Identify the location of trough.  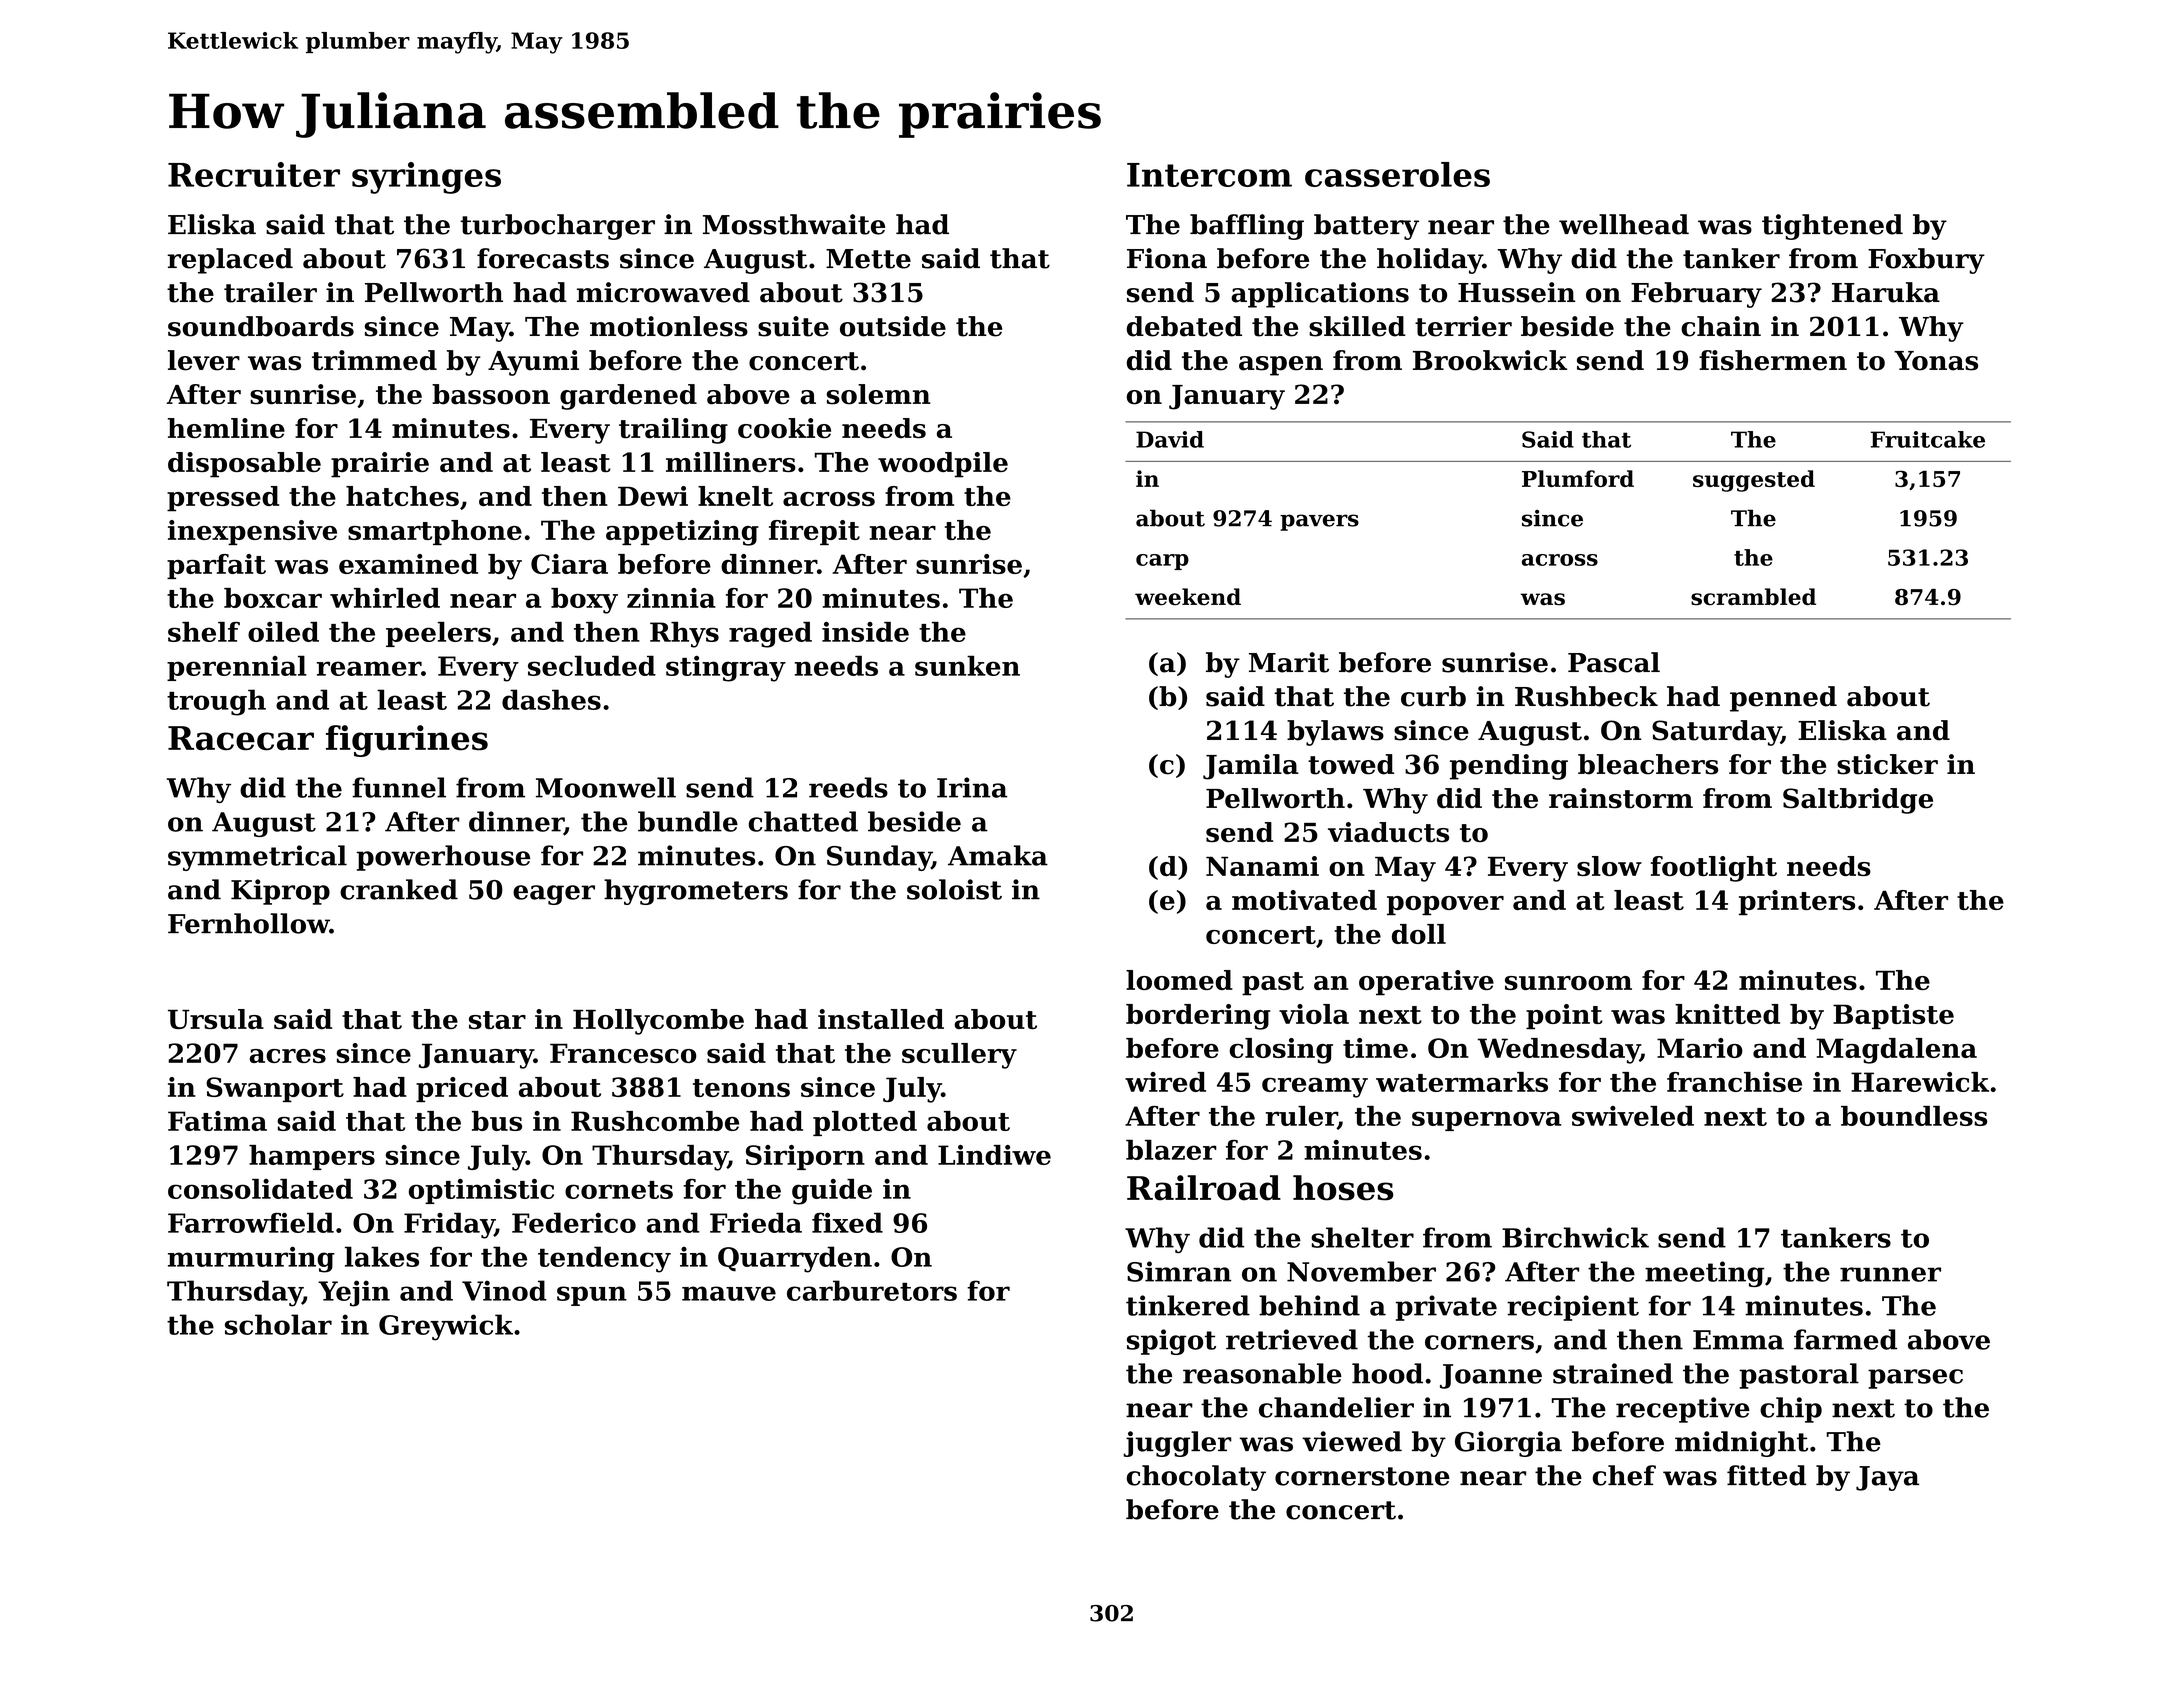
(216, 702).
